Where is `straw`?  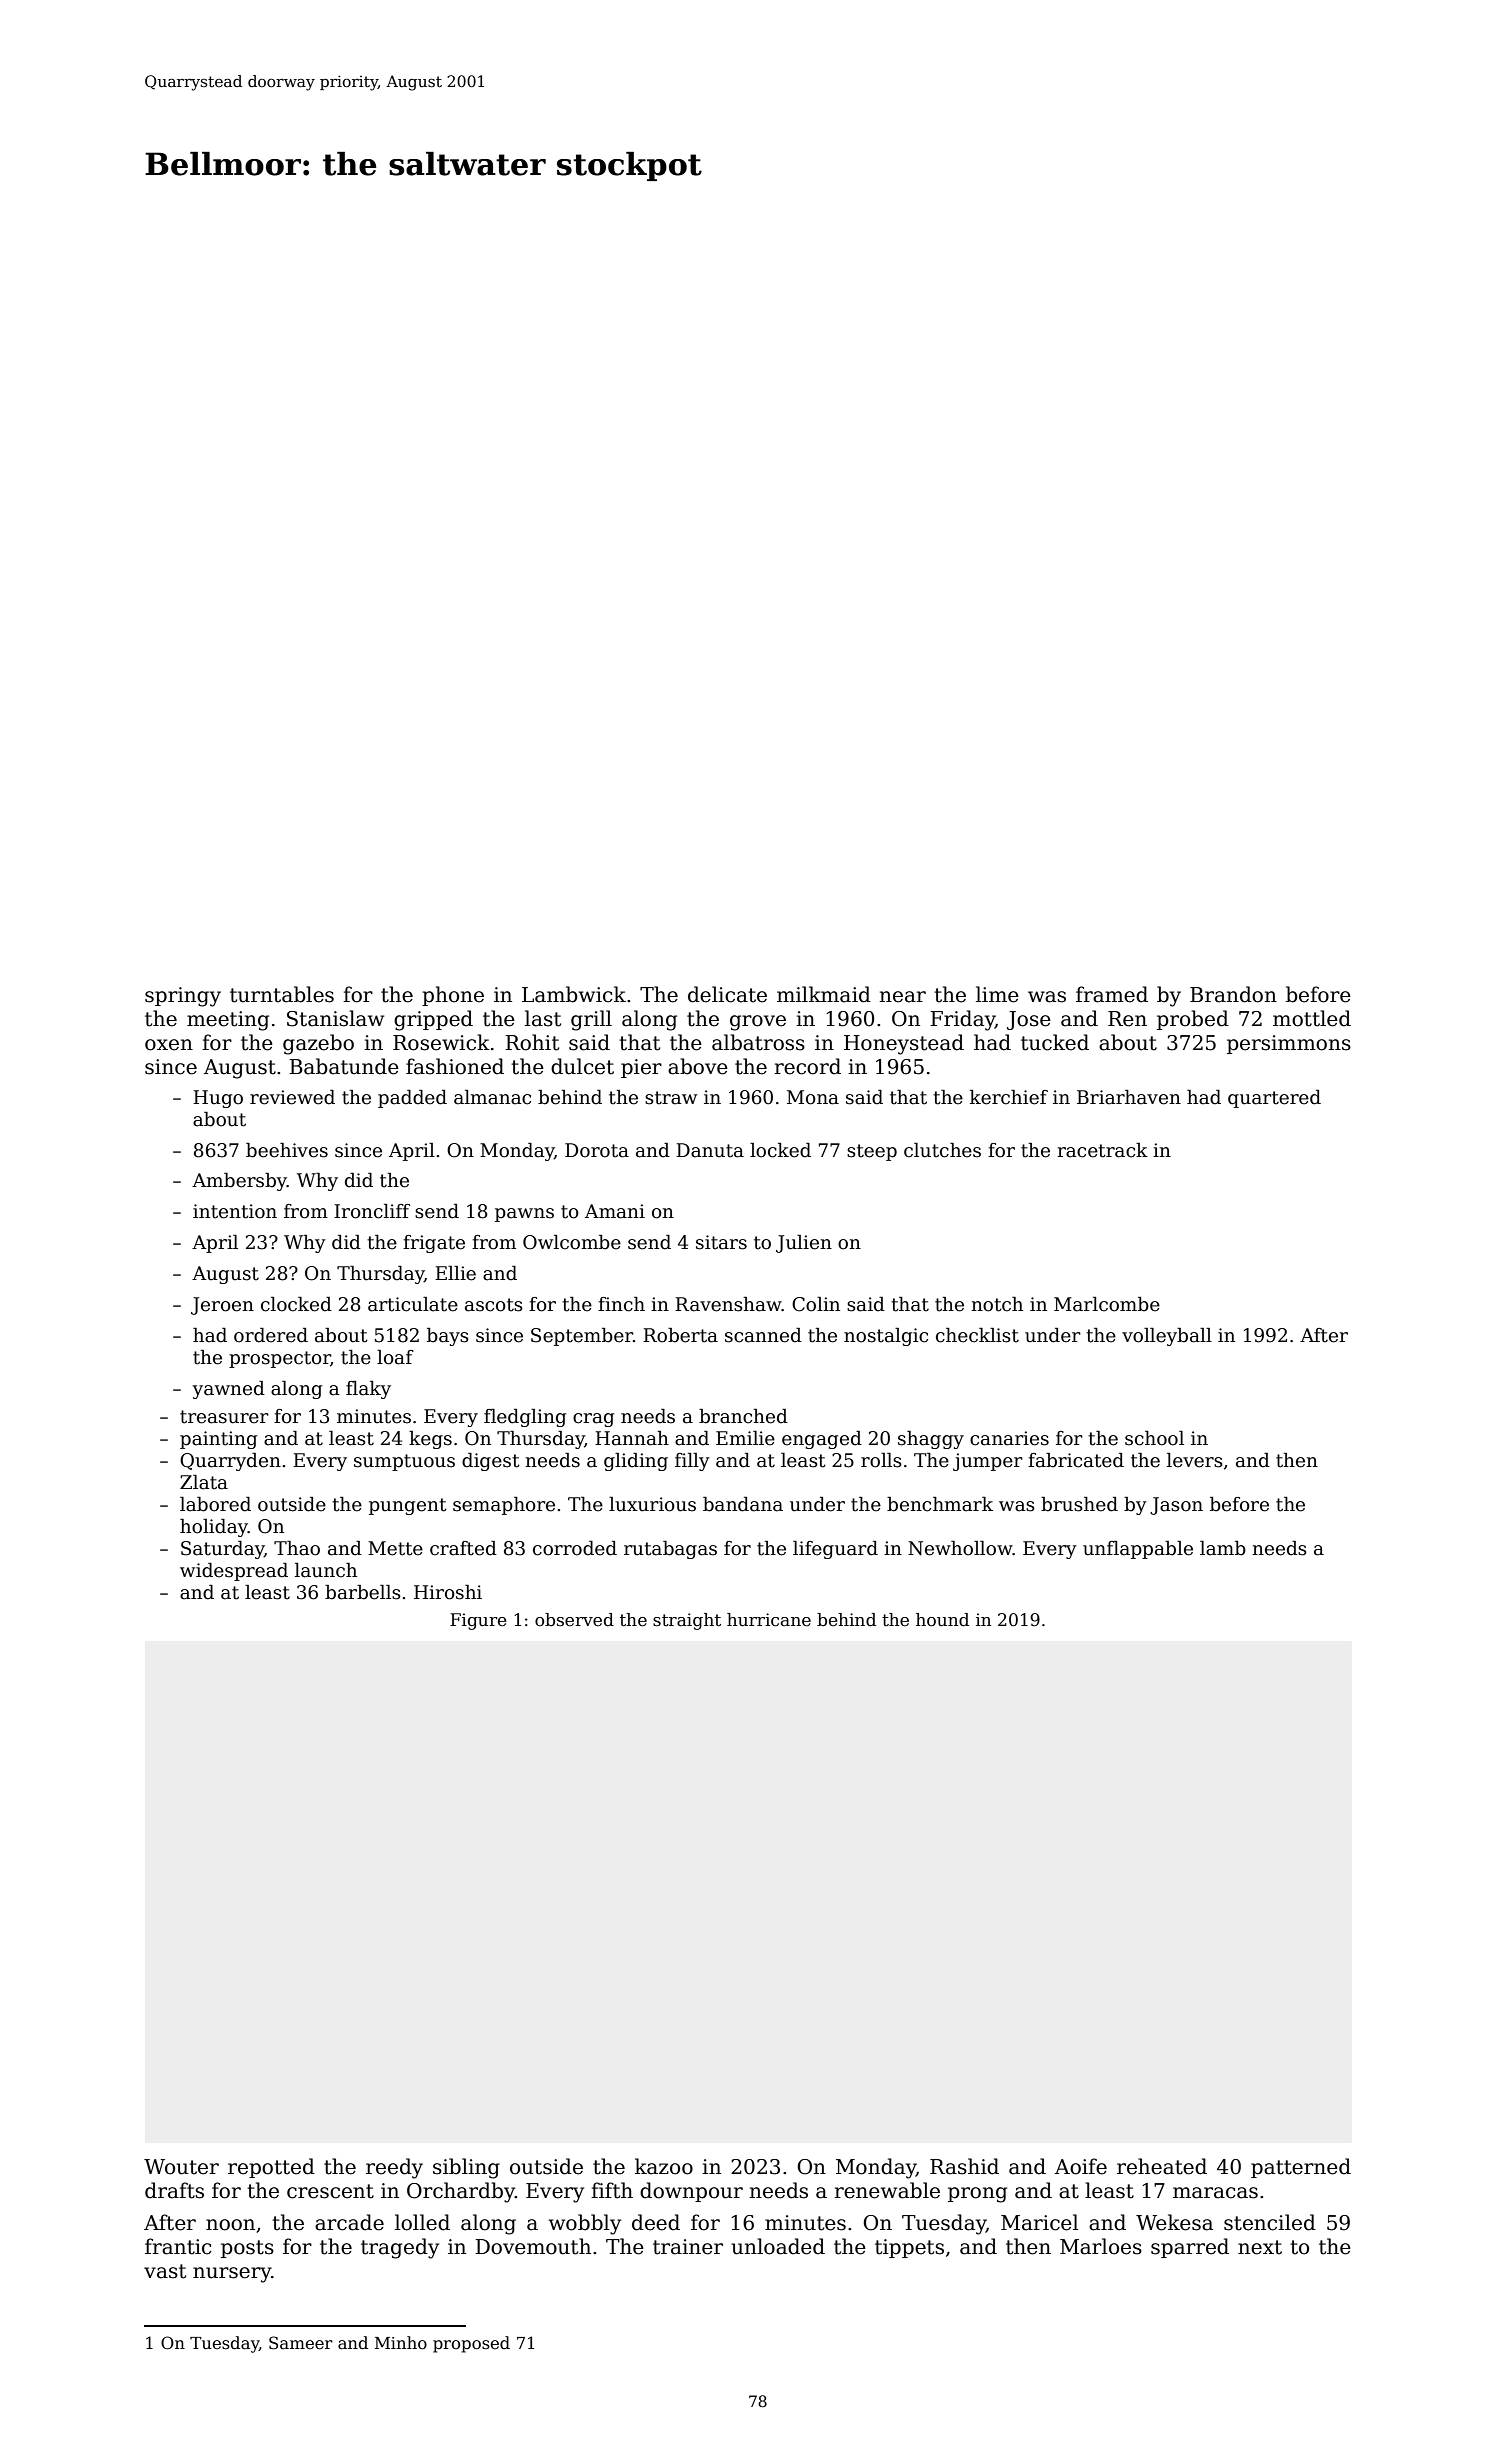 straw is located at coordinates (671, 1098).
